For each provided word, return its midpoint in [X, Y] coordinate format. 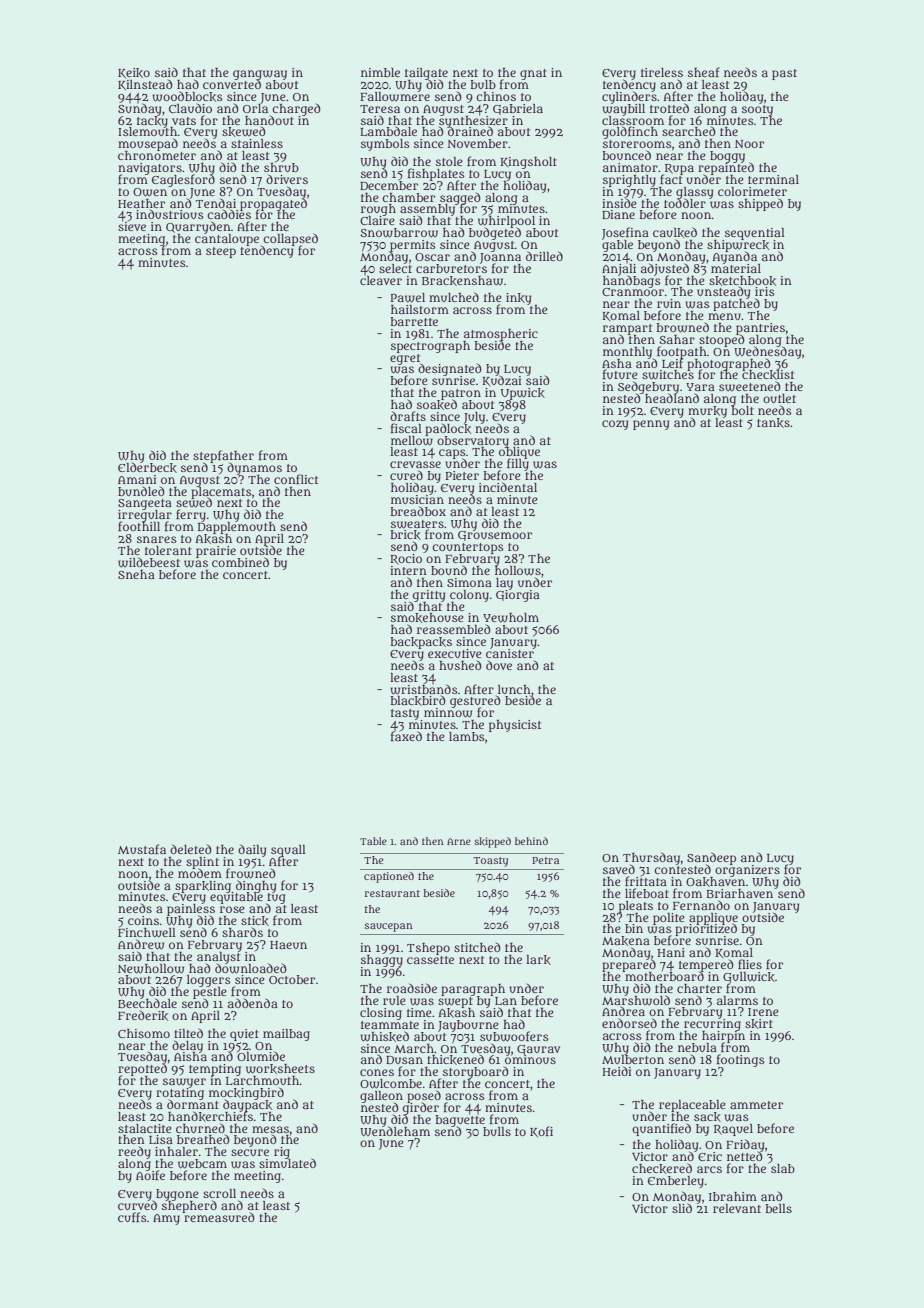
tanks [773, 423]
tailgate [426, 74]
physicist [515, 726]
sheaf [704, 72]
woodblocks [187, 96]
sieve [132, 226]
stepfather [223, 456]
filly [518, 465]
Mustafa [142, 849]
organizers [747, 871]
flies [750, 964]
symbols [385, 145]
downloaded [251, 968]
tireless [662, 72]
